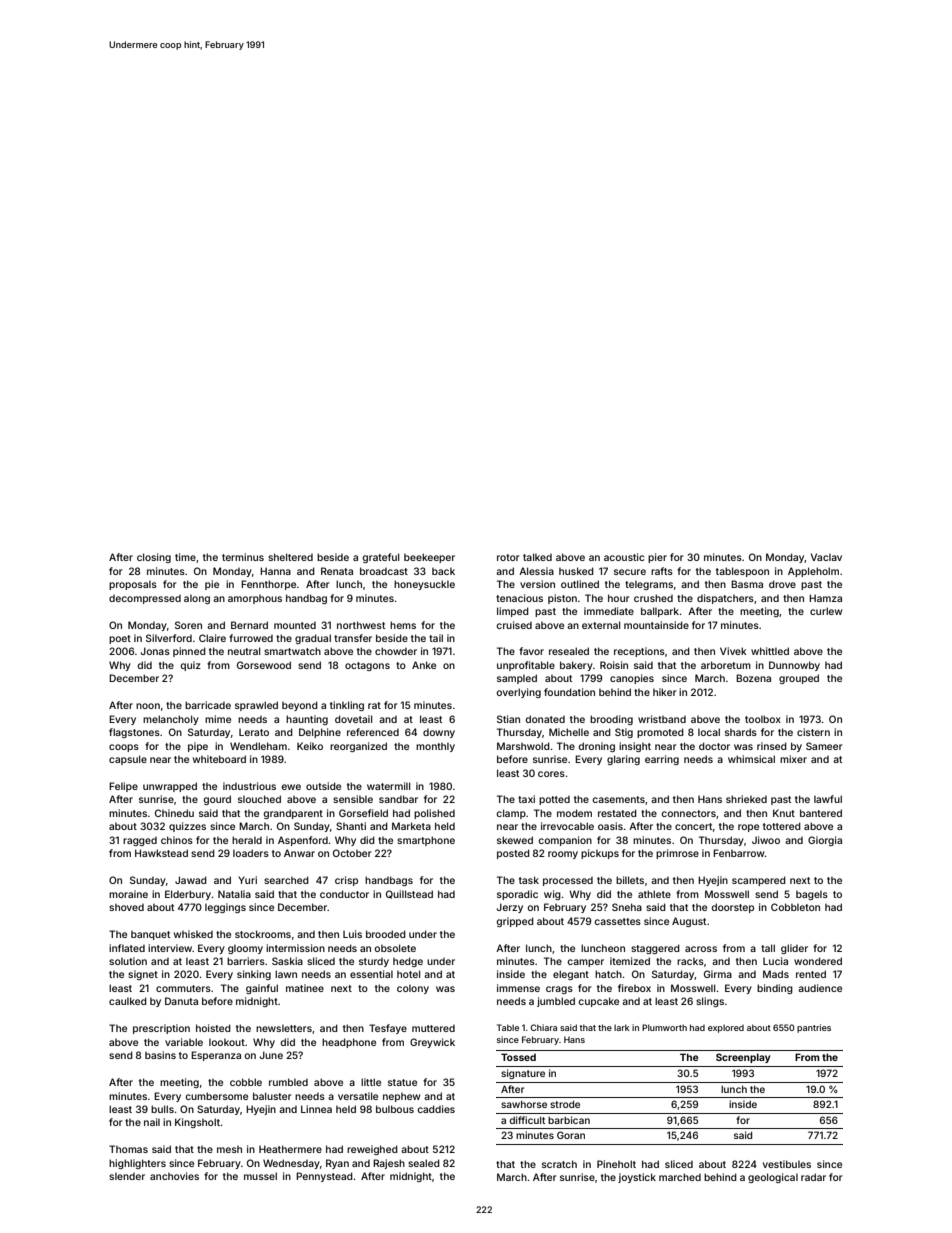  Describe the element at coordinates (380, 558) in the screenshot. I see `grateful` at that location.
